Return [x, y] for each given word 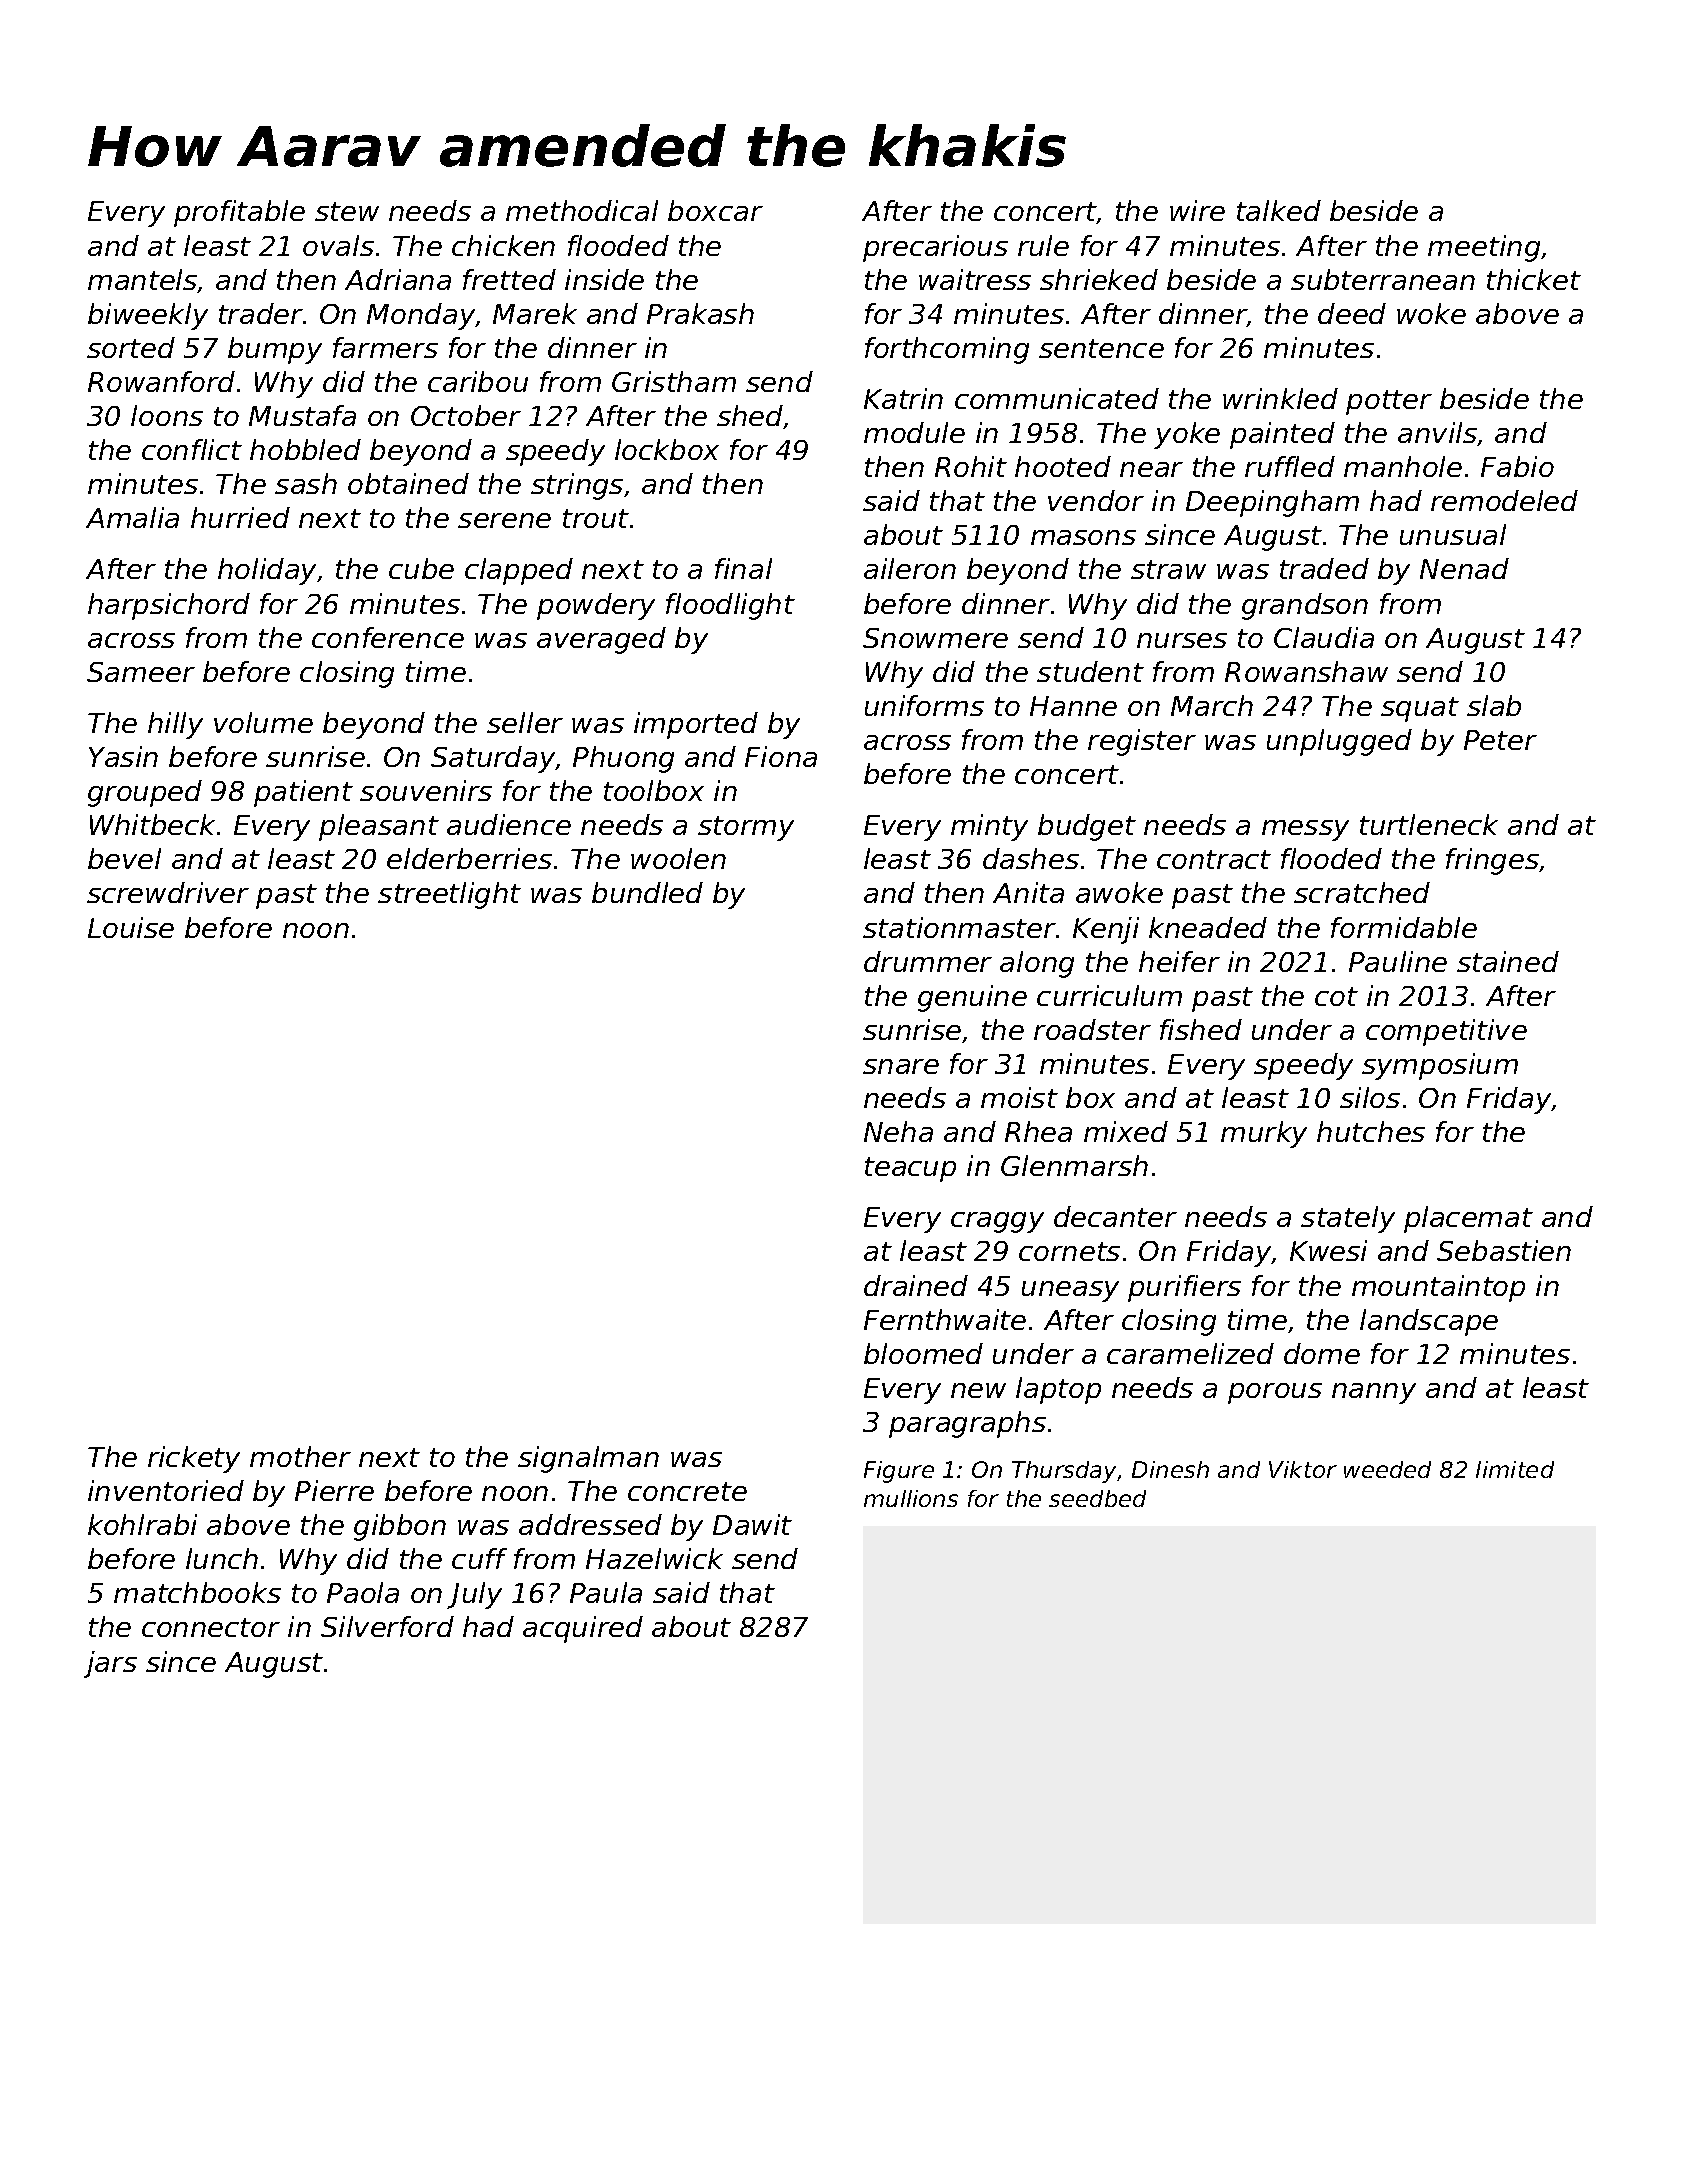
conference [388, 637]
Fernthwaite [945, 1319]
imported [696, 725]
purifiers [1184, 1288]
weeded [1387, 1469]
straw [1168, 569]
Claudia [1324, 637]
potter [1389, 402]
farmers [385, 347]
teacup [910, 1169]
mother [300, 1456]
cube [421, 568]
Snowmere [935, 638]
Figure [899, 1472]
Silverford [387, 1626]
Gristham [674, 381]
